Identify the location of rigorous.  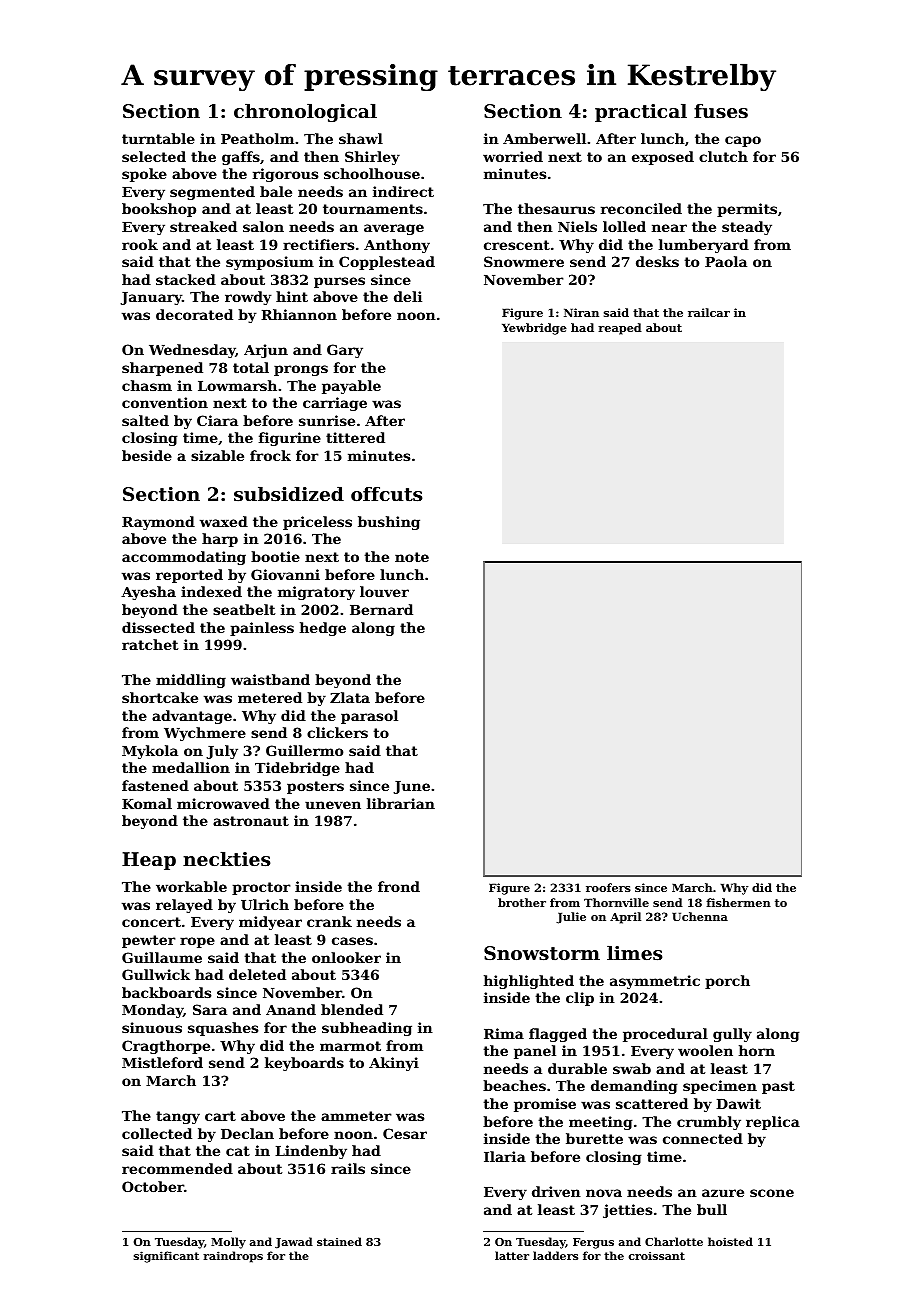
(285, 175).
